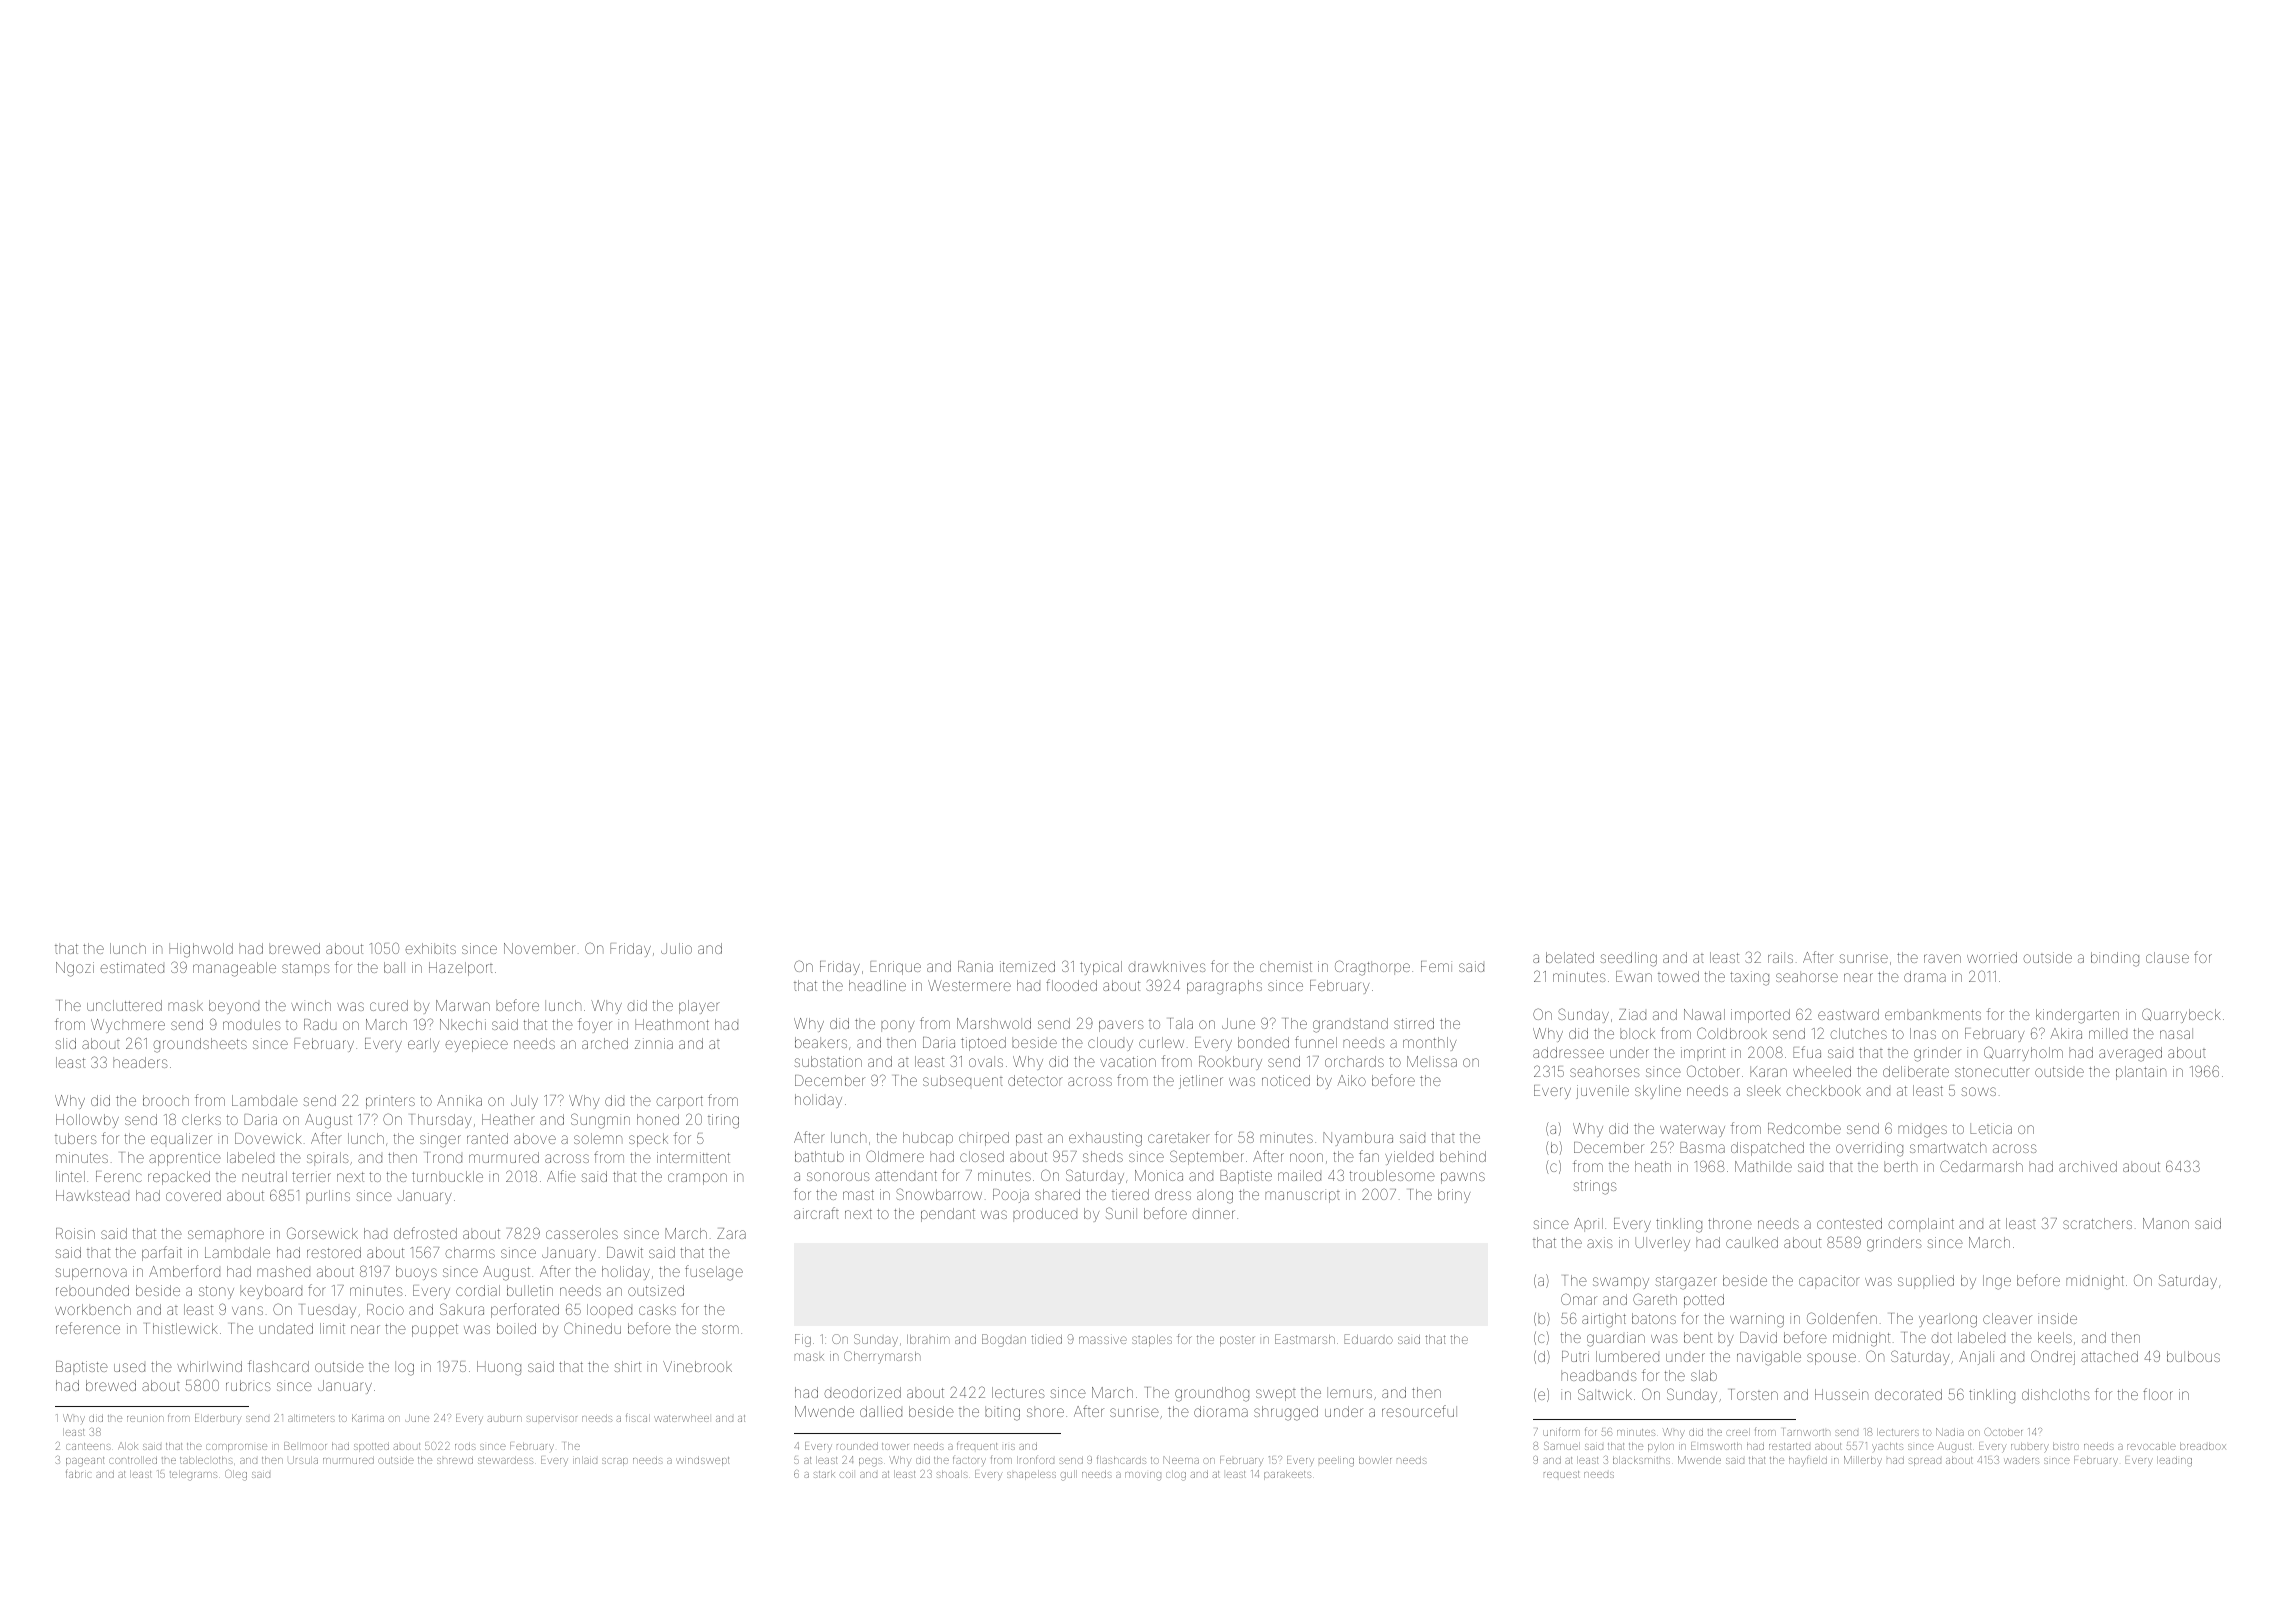 Image resolution: width=2282 pixels, height=1614 pixels. Describe the element at coordinates (1018, 1392) in the image. I see `lectures` at that location.
